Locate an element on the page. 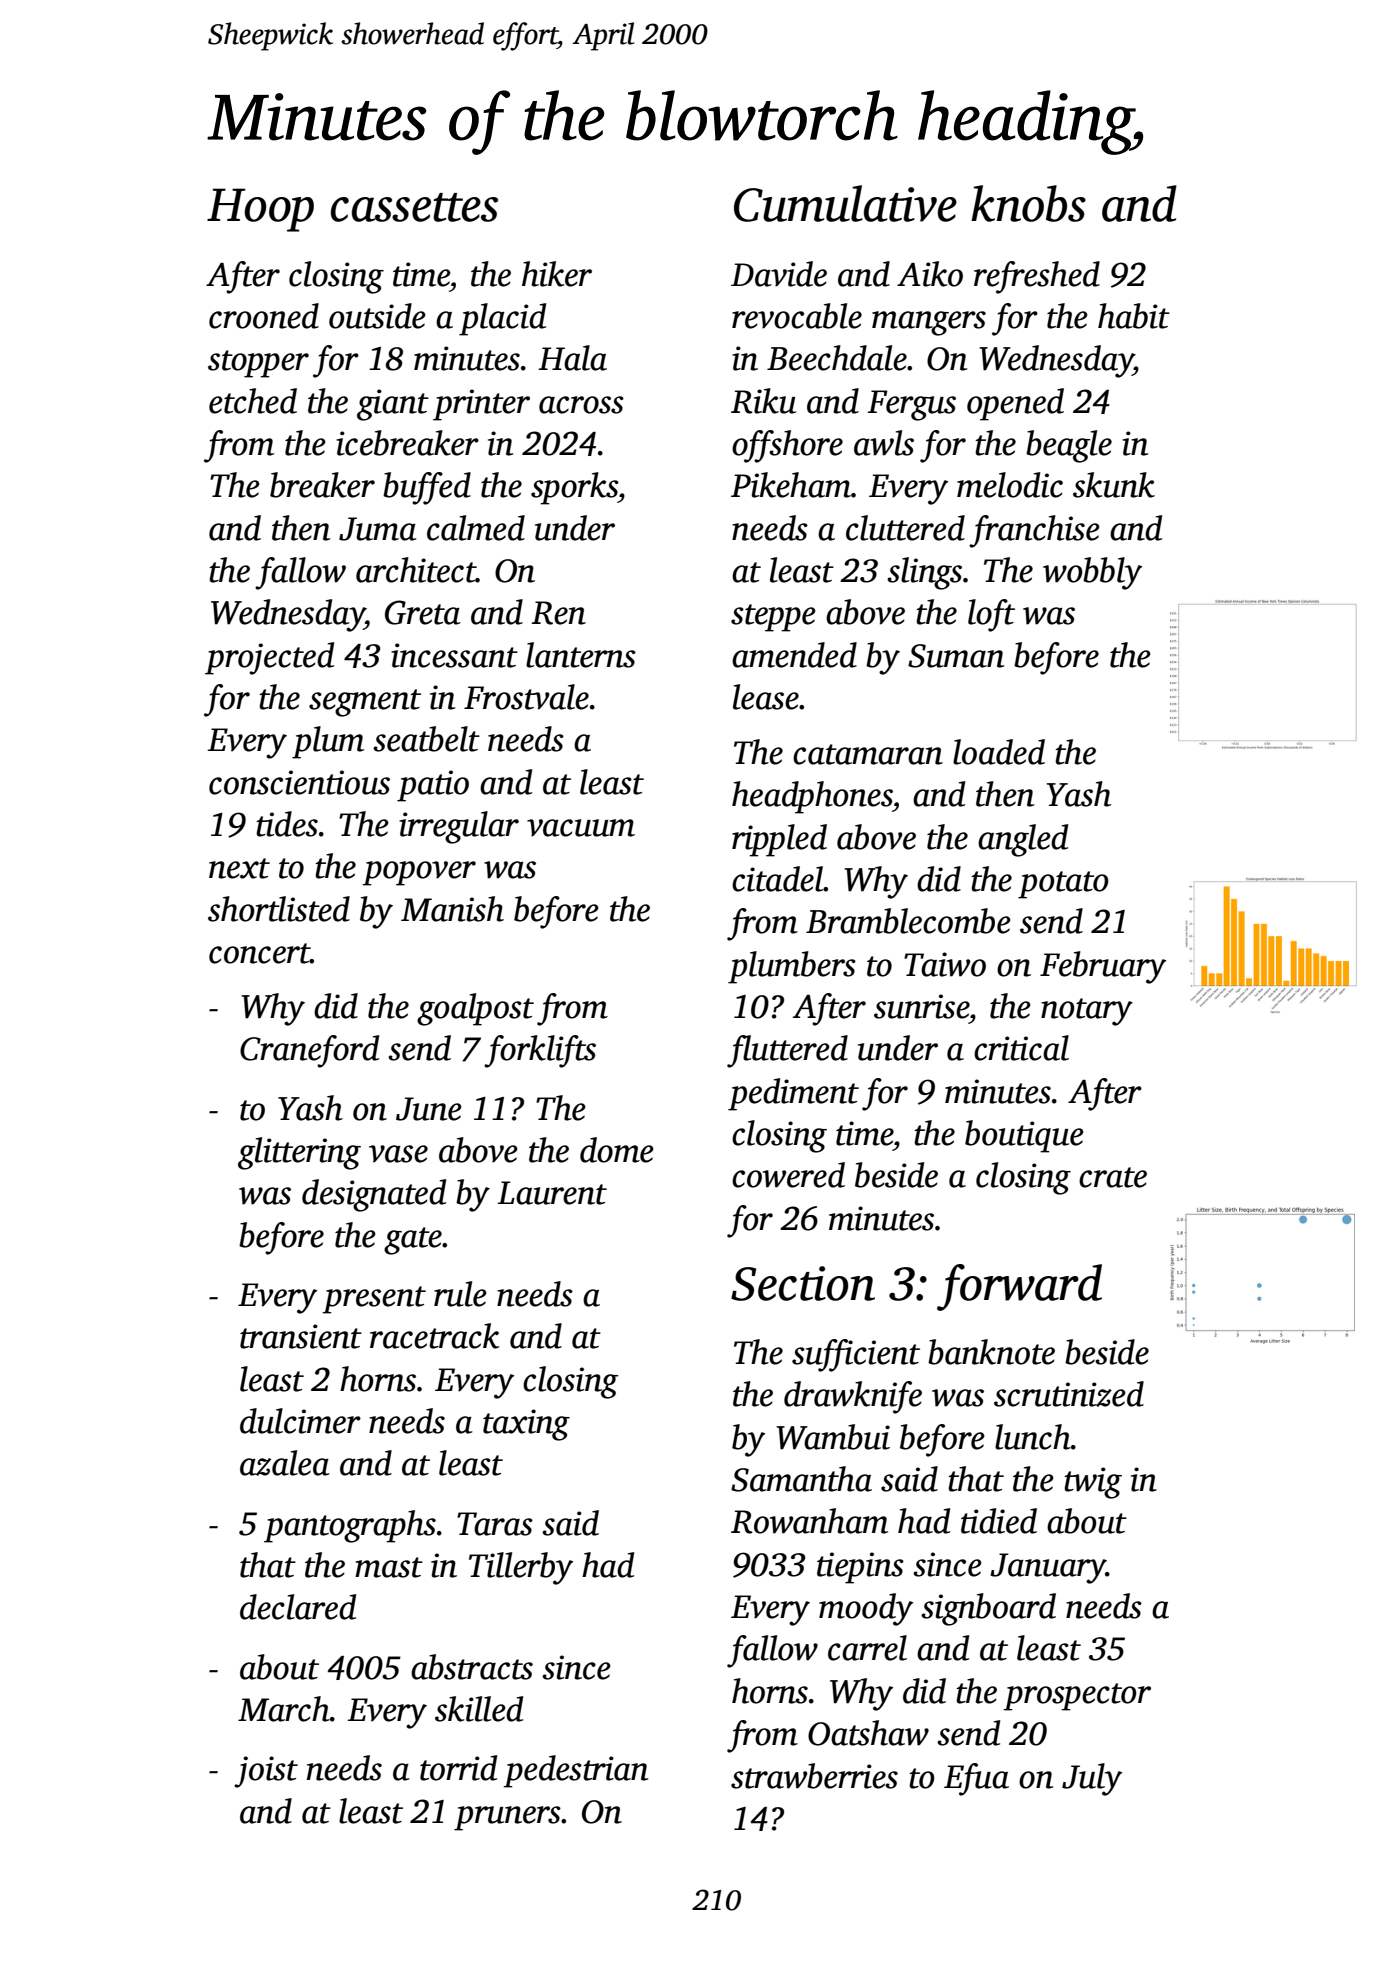  taxing is located at coordinates (526, 1425).
